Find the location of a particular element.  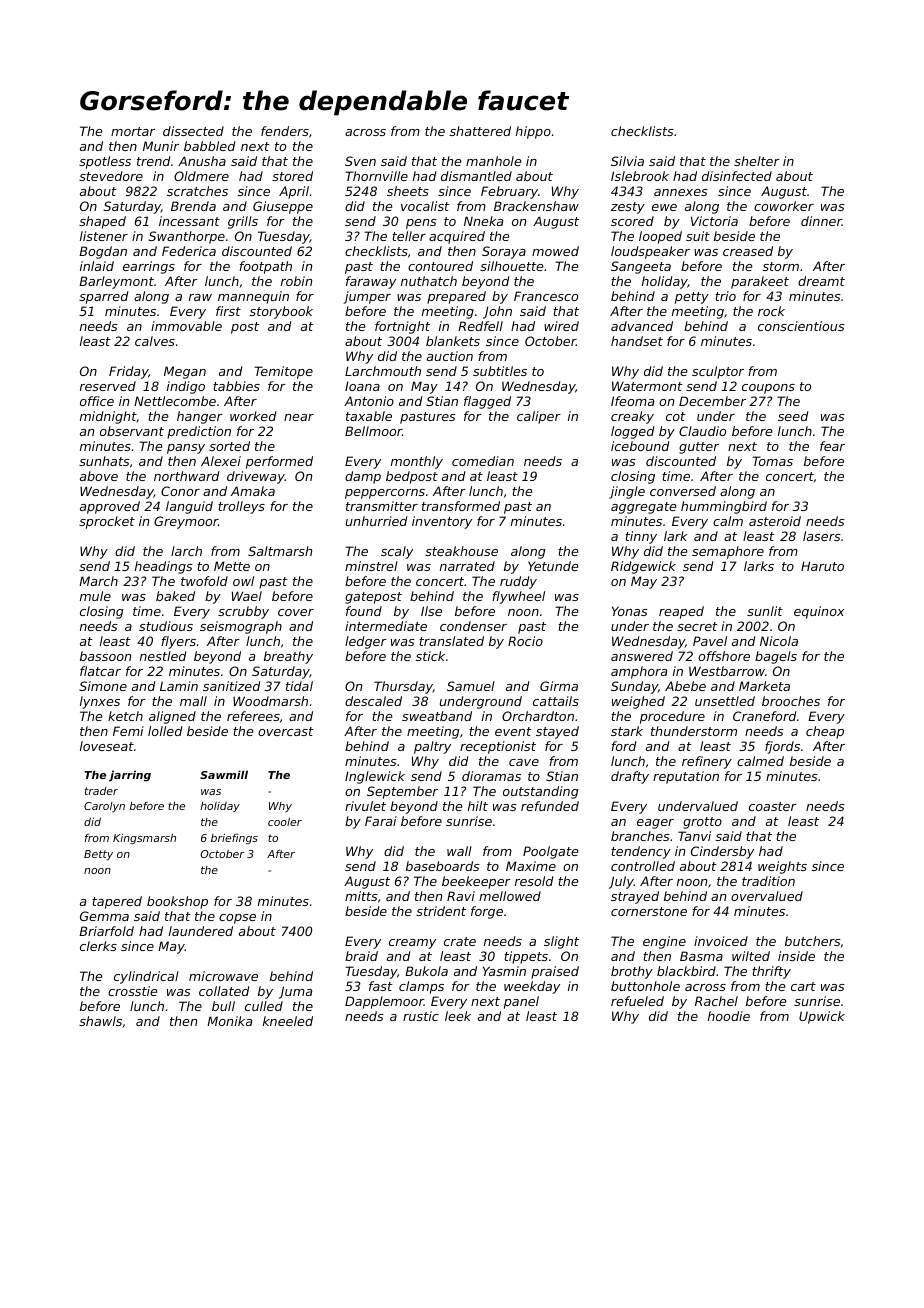

Lamin is located at coordinates (179, 686).
